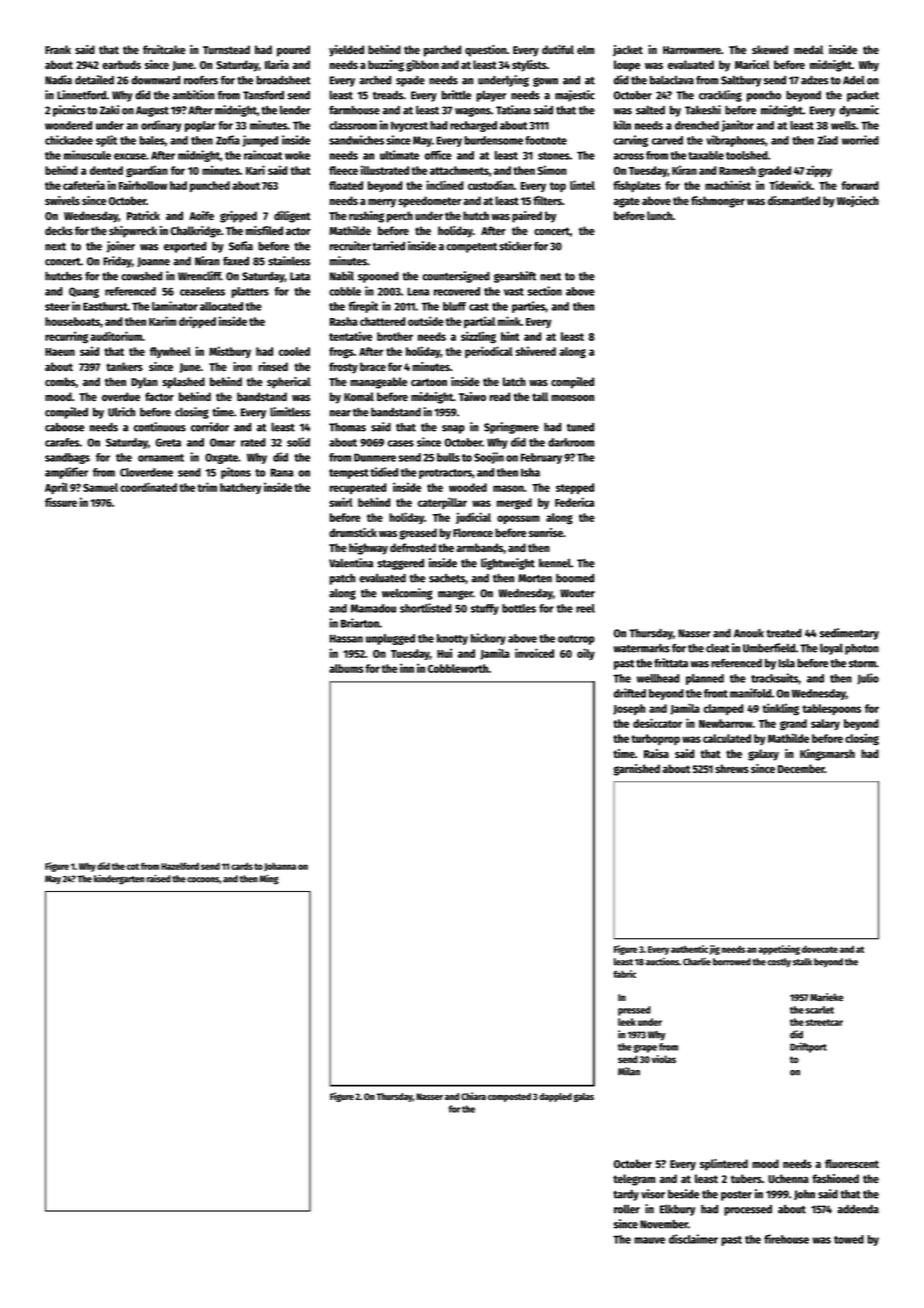 The width and height of the document is (924, 1308). What do you see at coordinates (849, 634) in the document?
I see `sedimentary` at bounding box center [849, 634].
